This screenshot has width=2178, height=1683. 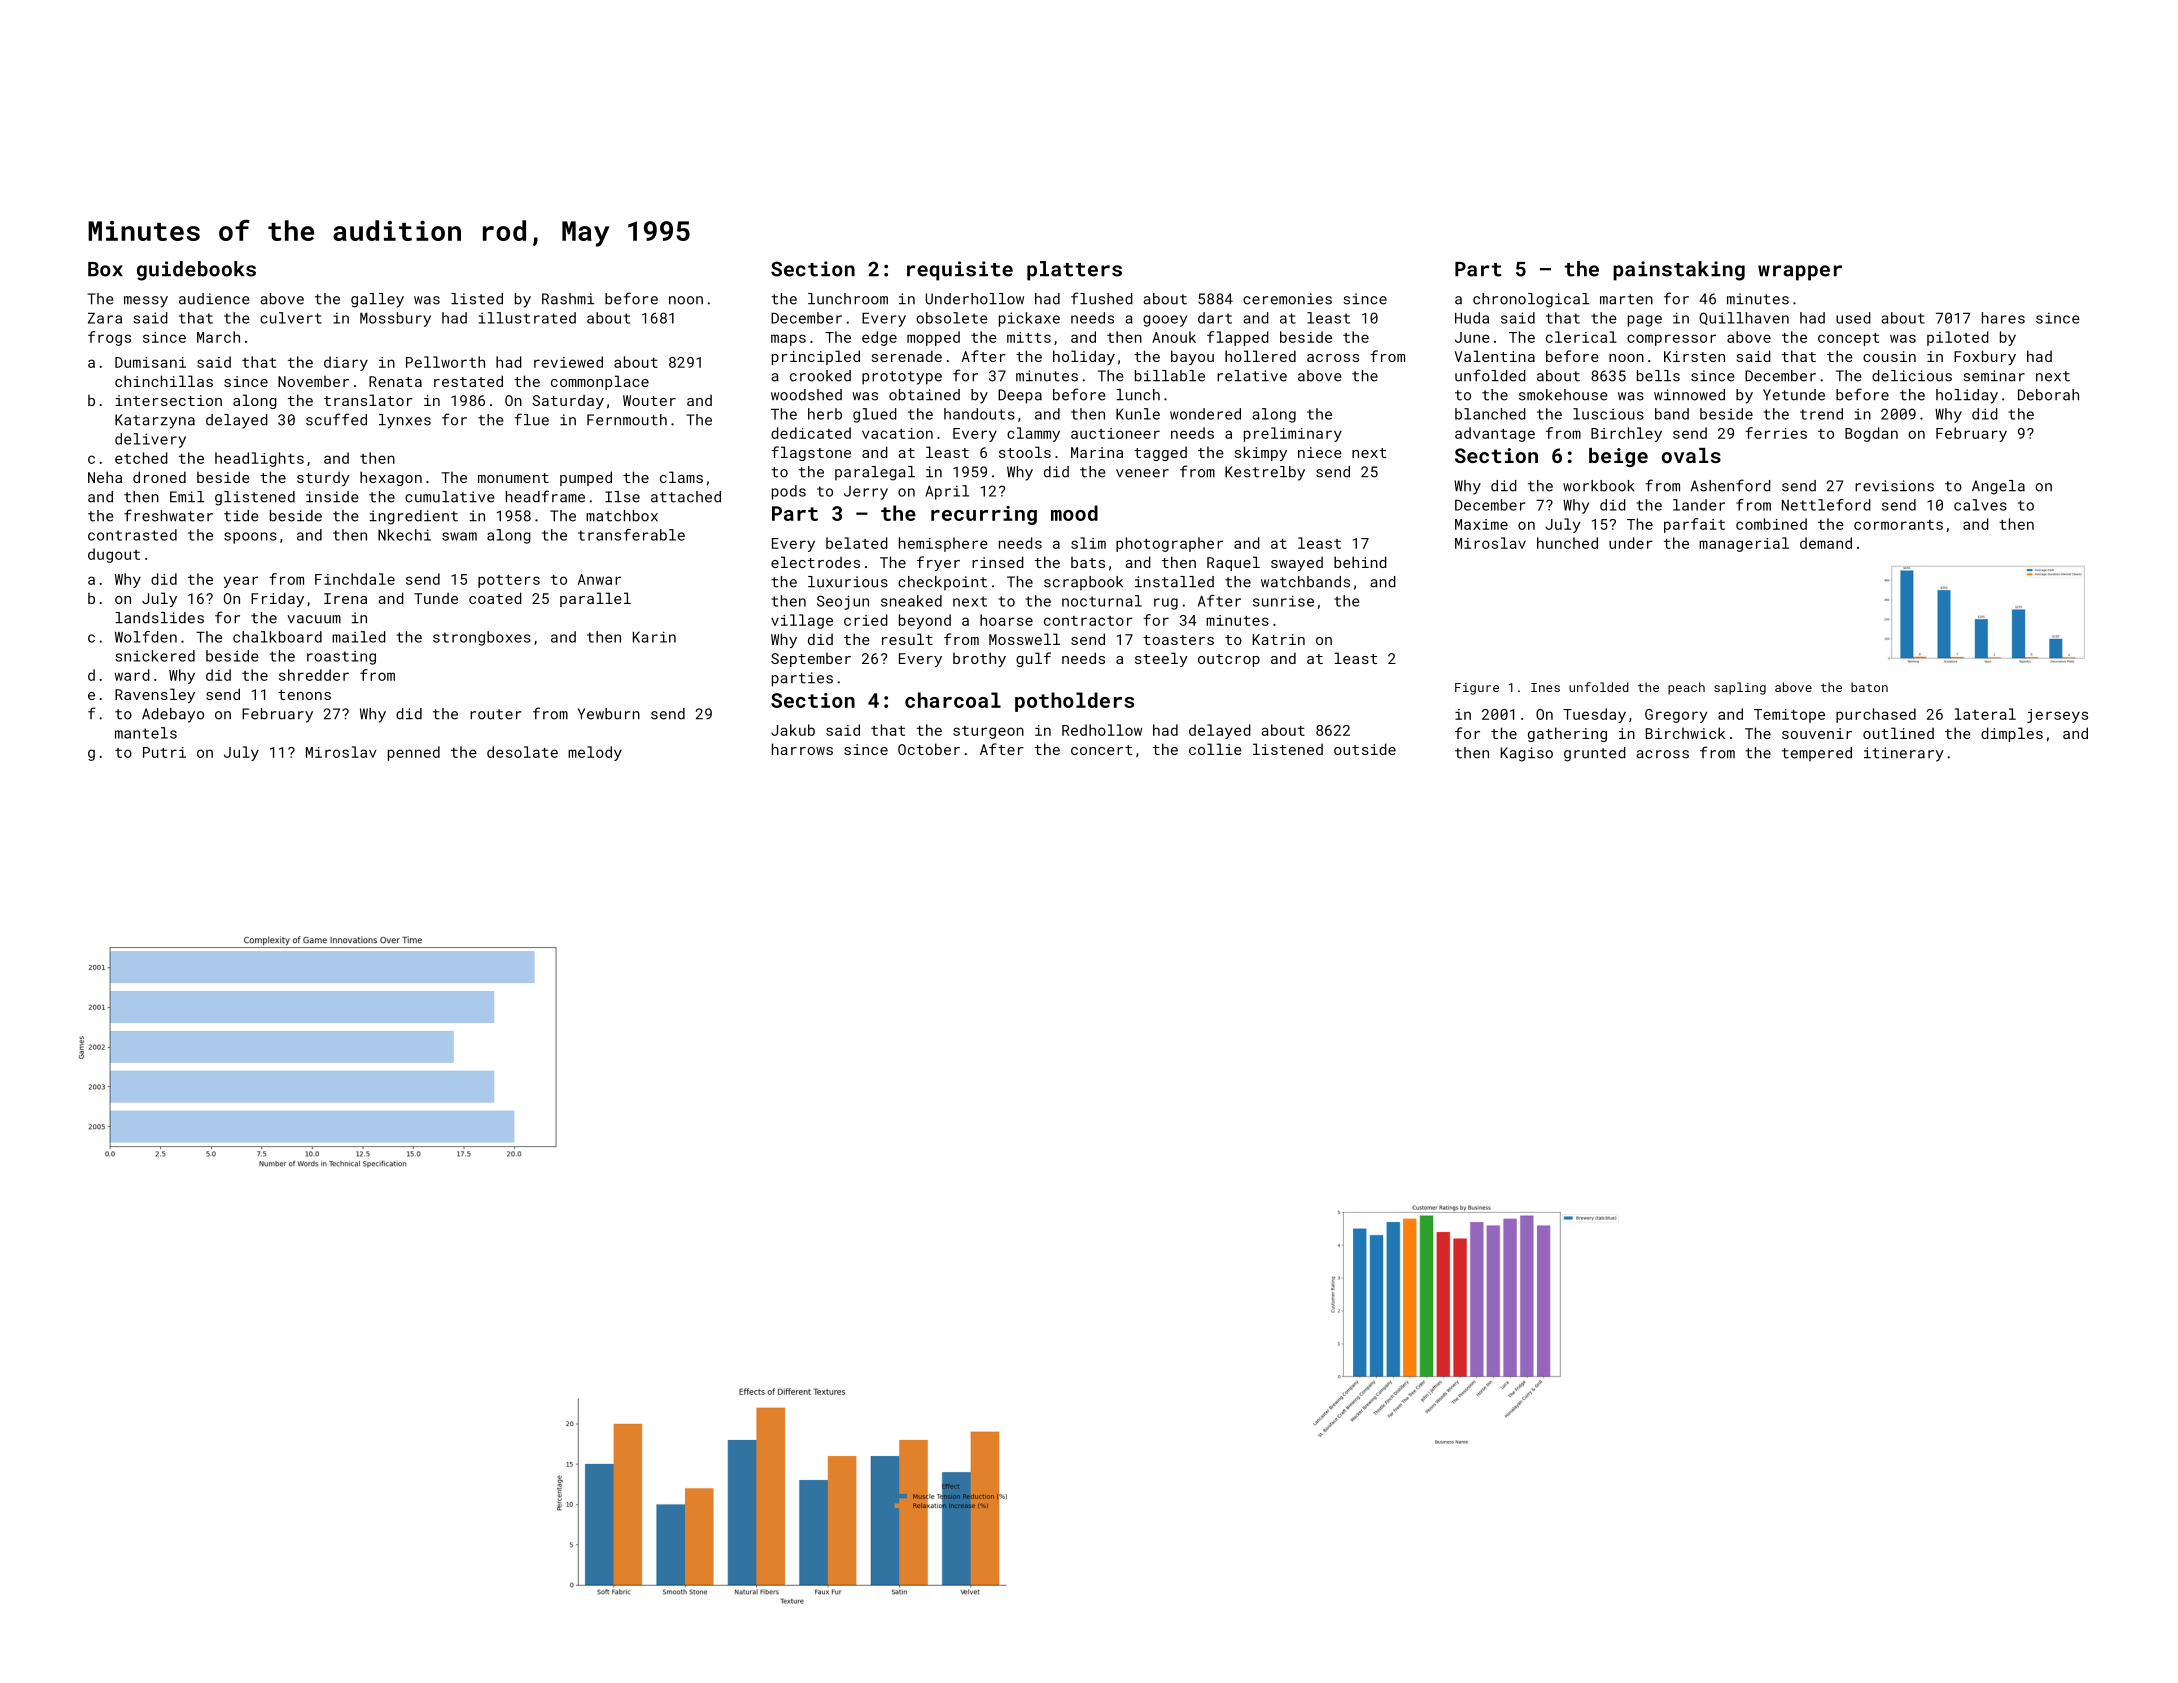 I want to click on ward, so click(x=132, y=675).
